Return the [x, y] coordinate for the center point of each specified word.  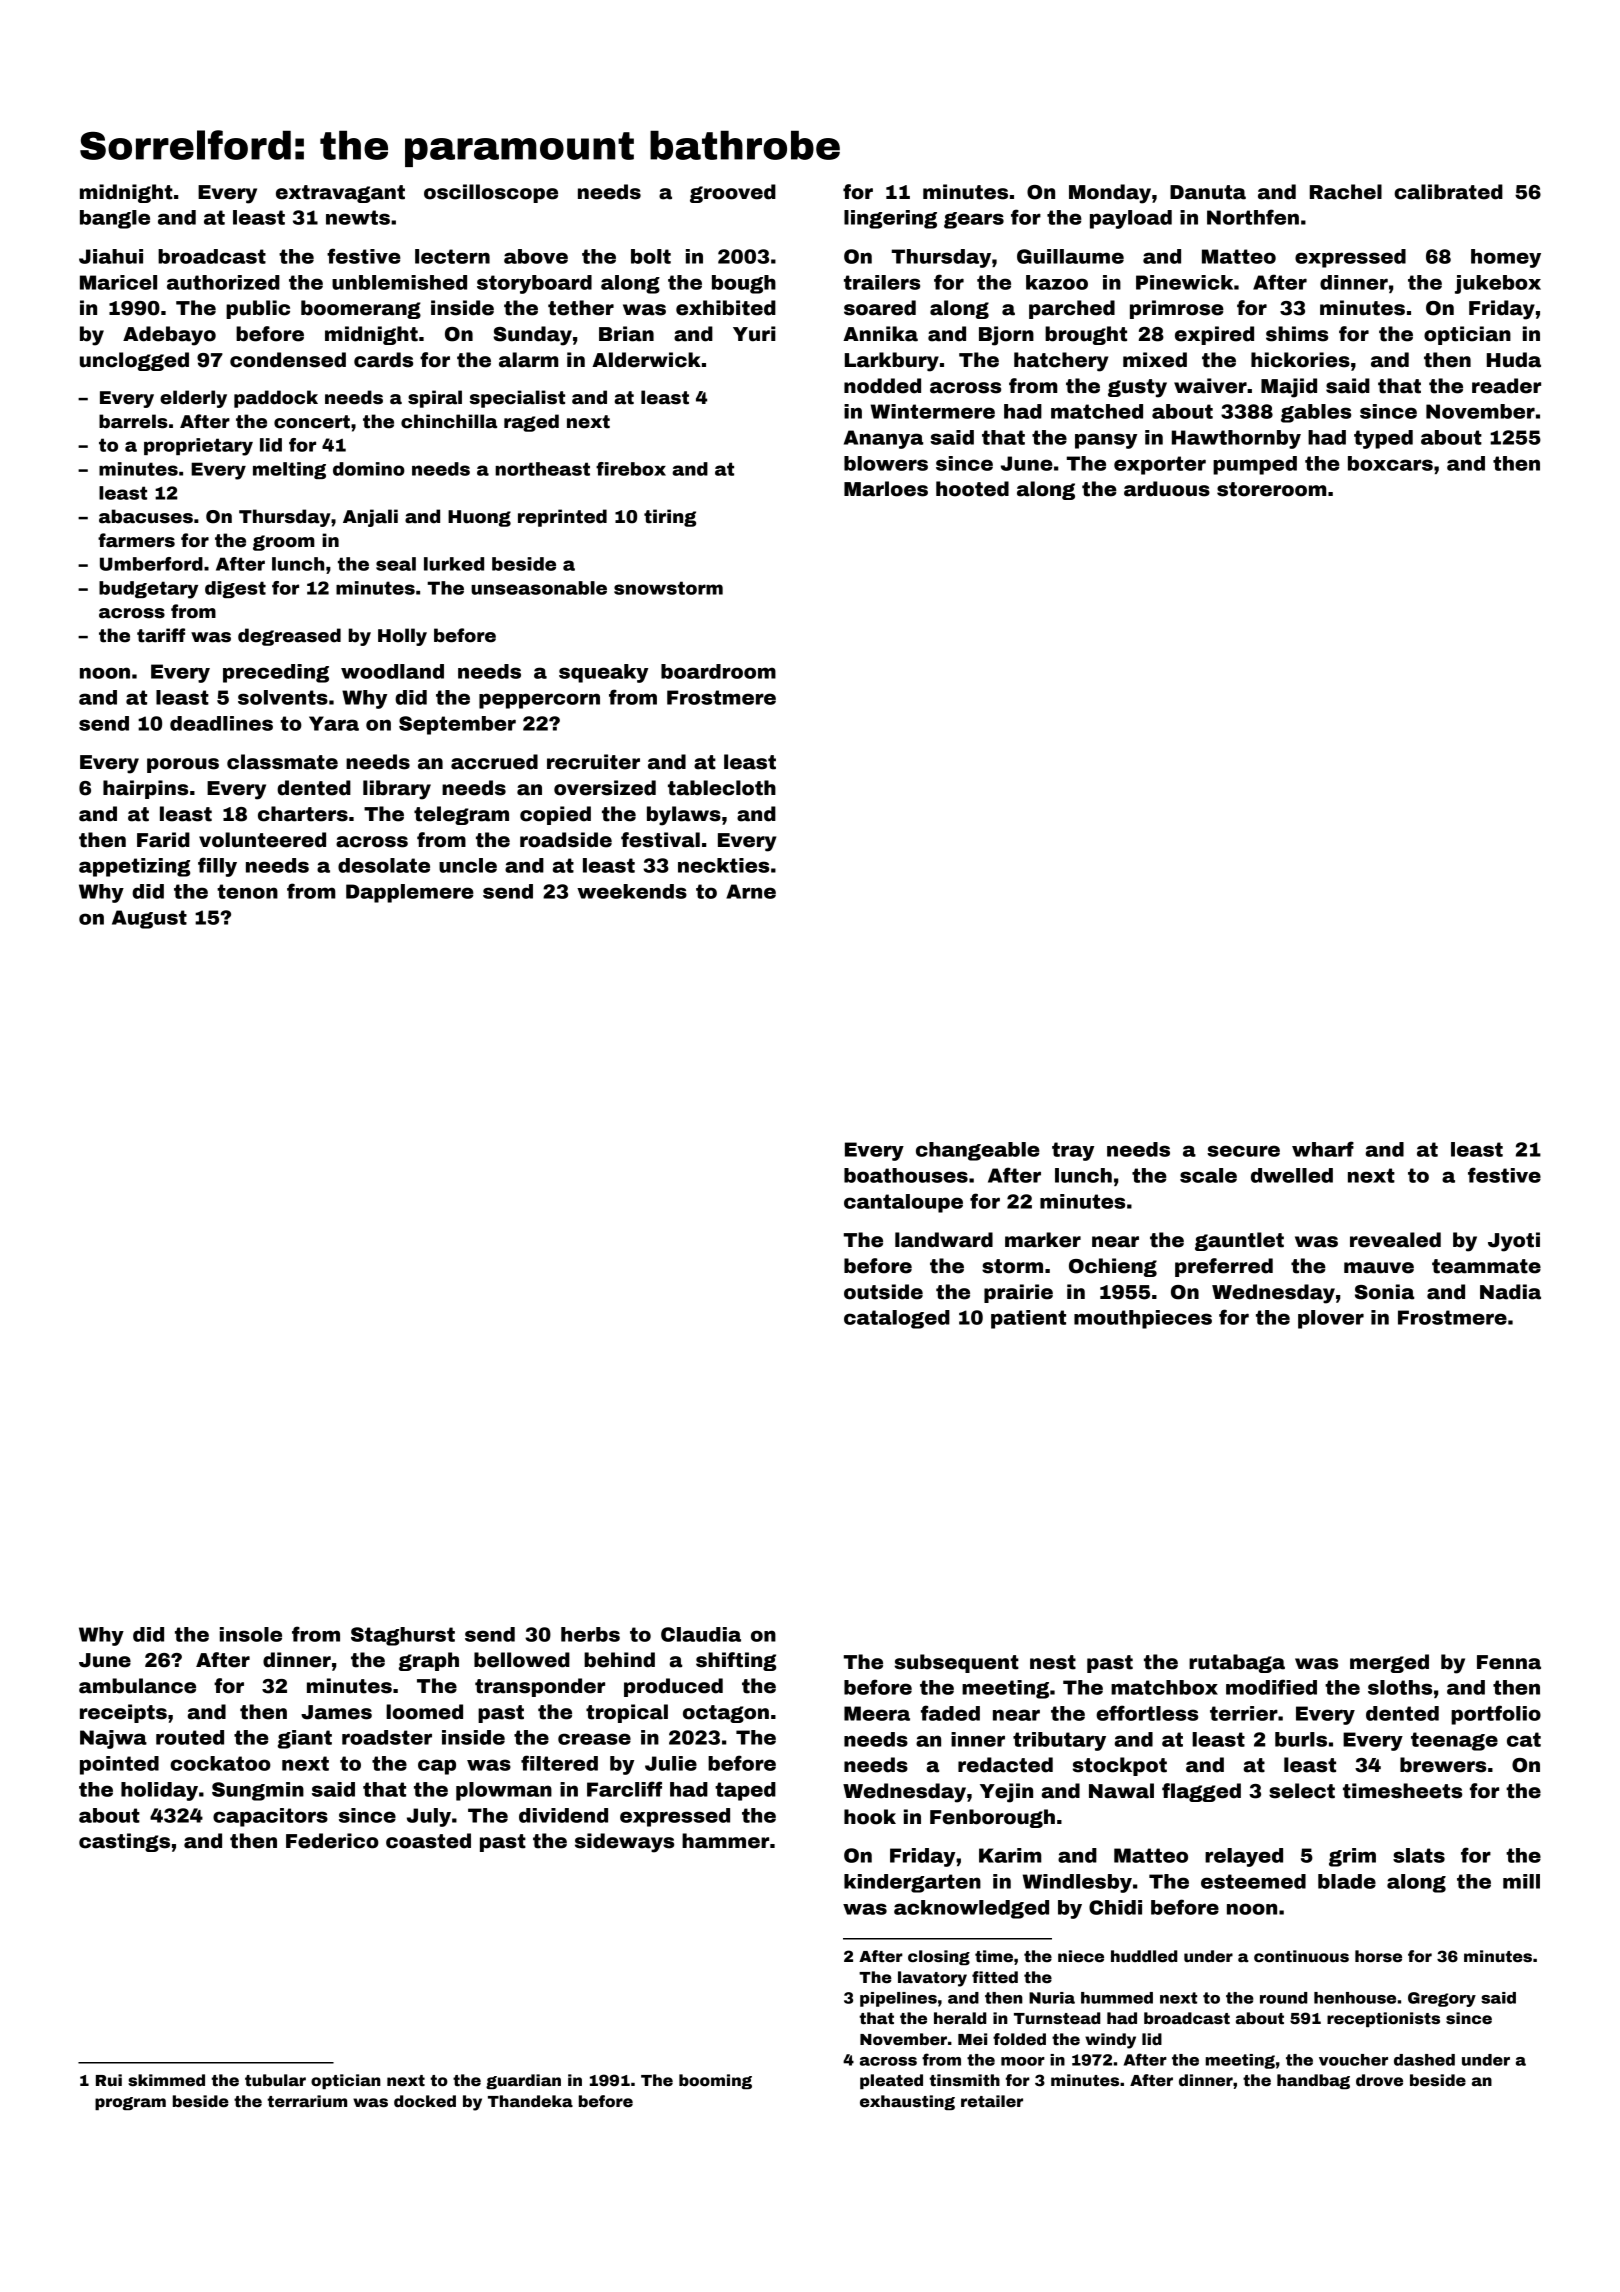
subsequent [956, 1663]
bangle [115, 219]
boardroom [718, 671]
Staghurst [403, 1636]
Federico [332, 1841]
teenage [1454, 1741]
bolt [651, 256]
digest [235, 589]
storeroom [1271, 489]
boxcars [1390, 463]
